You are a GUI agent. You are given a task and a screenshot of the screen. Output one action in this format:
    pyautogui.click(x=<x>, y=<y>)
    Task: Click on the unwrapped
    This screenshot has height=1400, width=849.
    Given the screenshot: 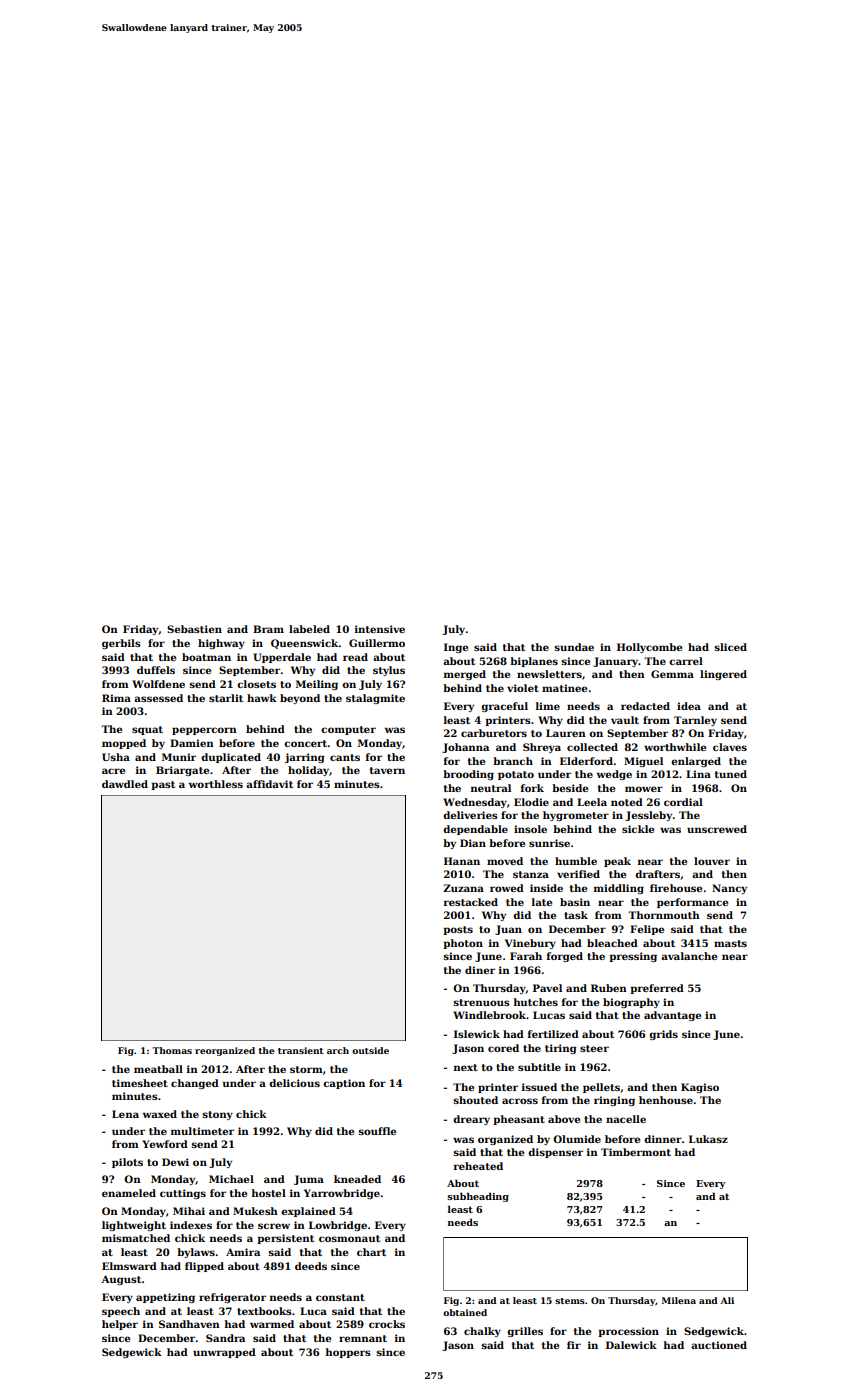 What is the action you would take?
    pyautogui.click(x=224, y=1353)
